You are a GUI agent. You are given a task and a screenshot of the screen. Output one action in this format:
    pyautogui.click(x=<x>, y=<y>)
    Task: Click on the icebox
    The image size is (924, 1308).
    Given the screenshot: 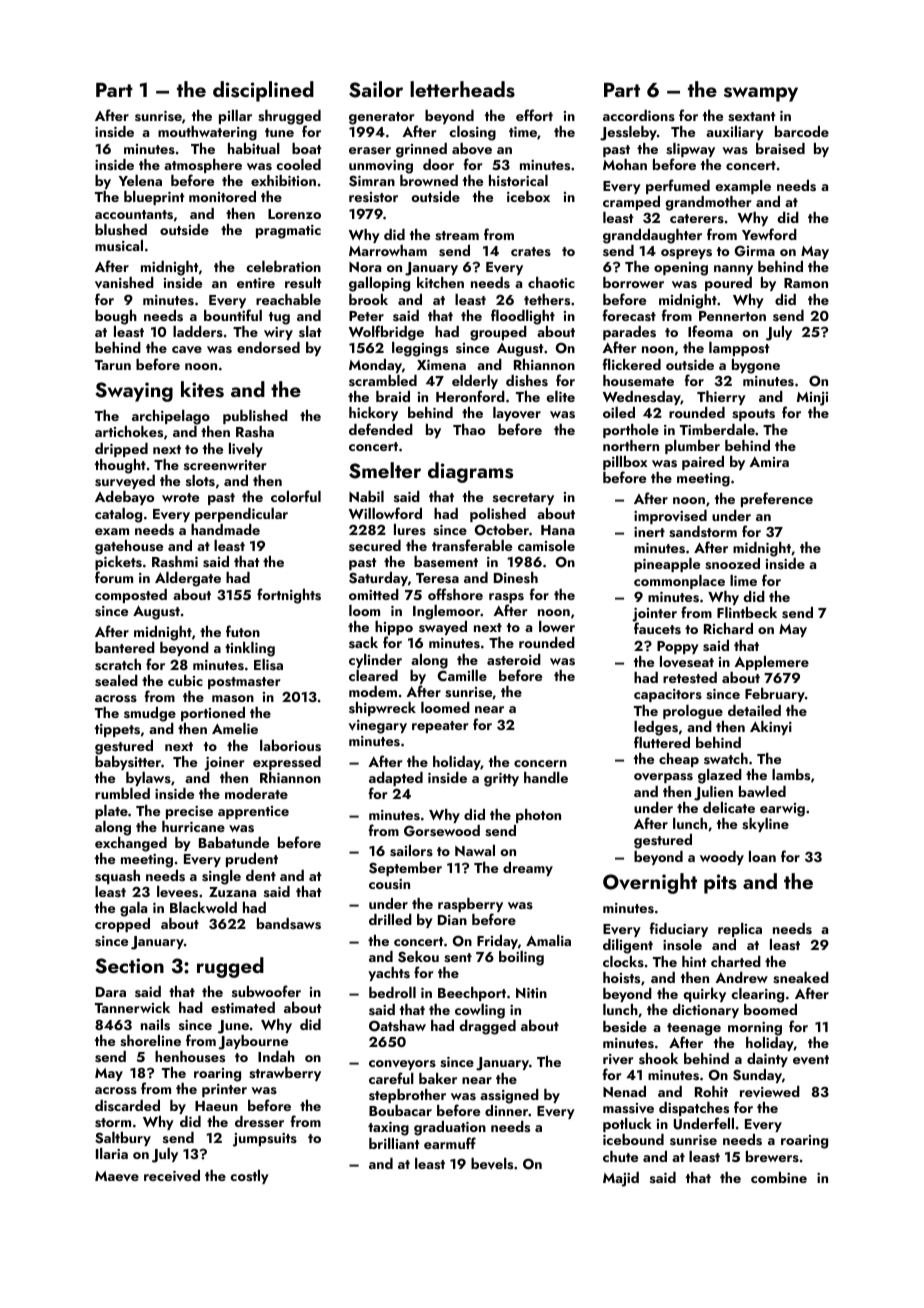 What is the action you would take?
    pyautogui.click(x=528, y=196)
